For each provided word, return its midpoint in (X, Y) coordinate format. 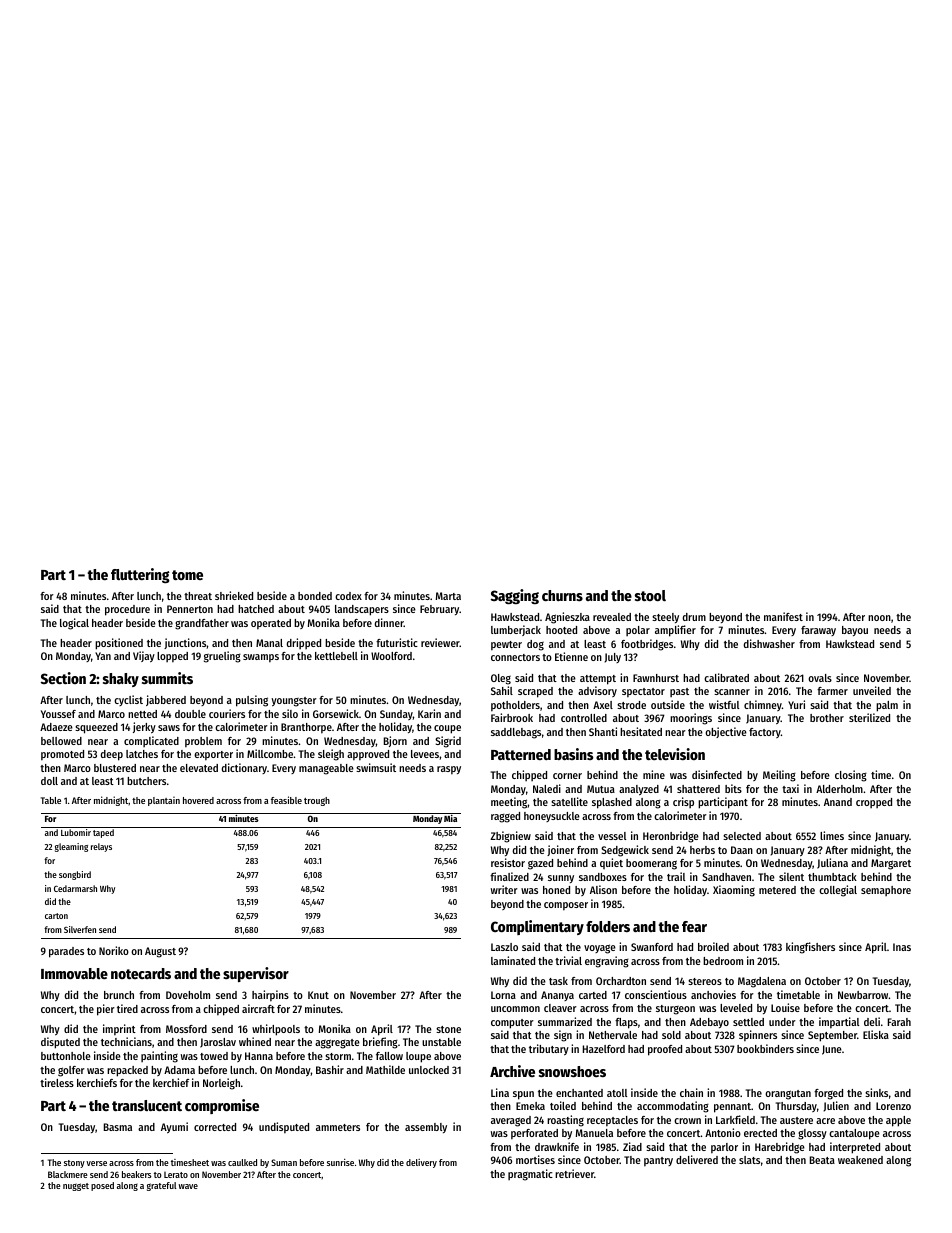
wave (188, 1186)
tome (187, 575)
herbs (702, 850)
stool (650, 595)
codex (348, 596)
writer (504, 889)
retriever (574, 1173)
